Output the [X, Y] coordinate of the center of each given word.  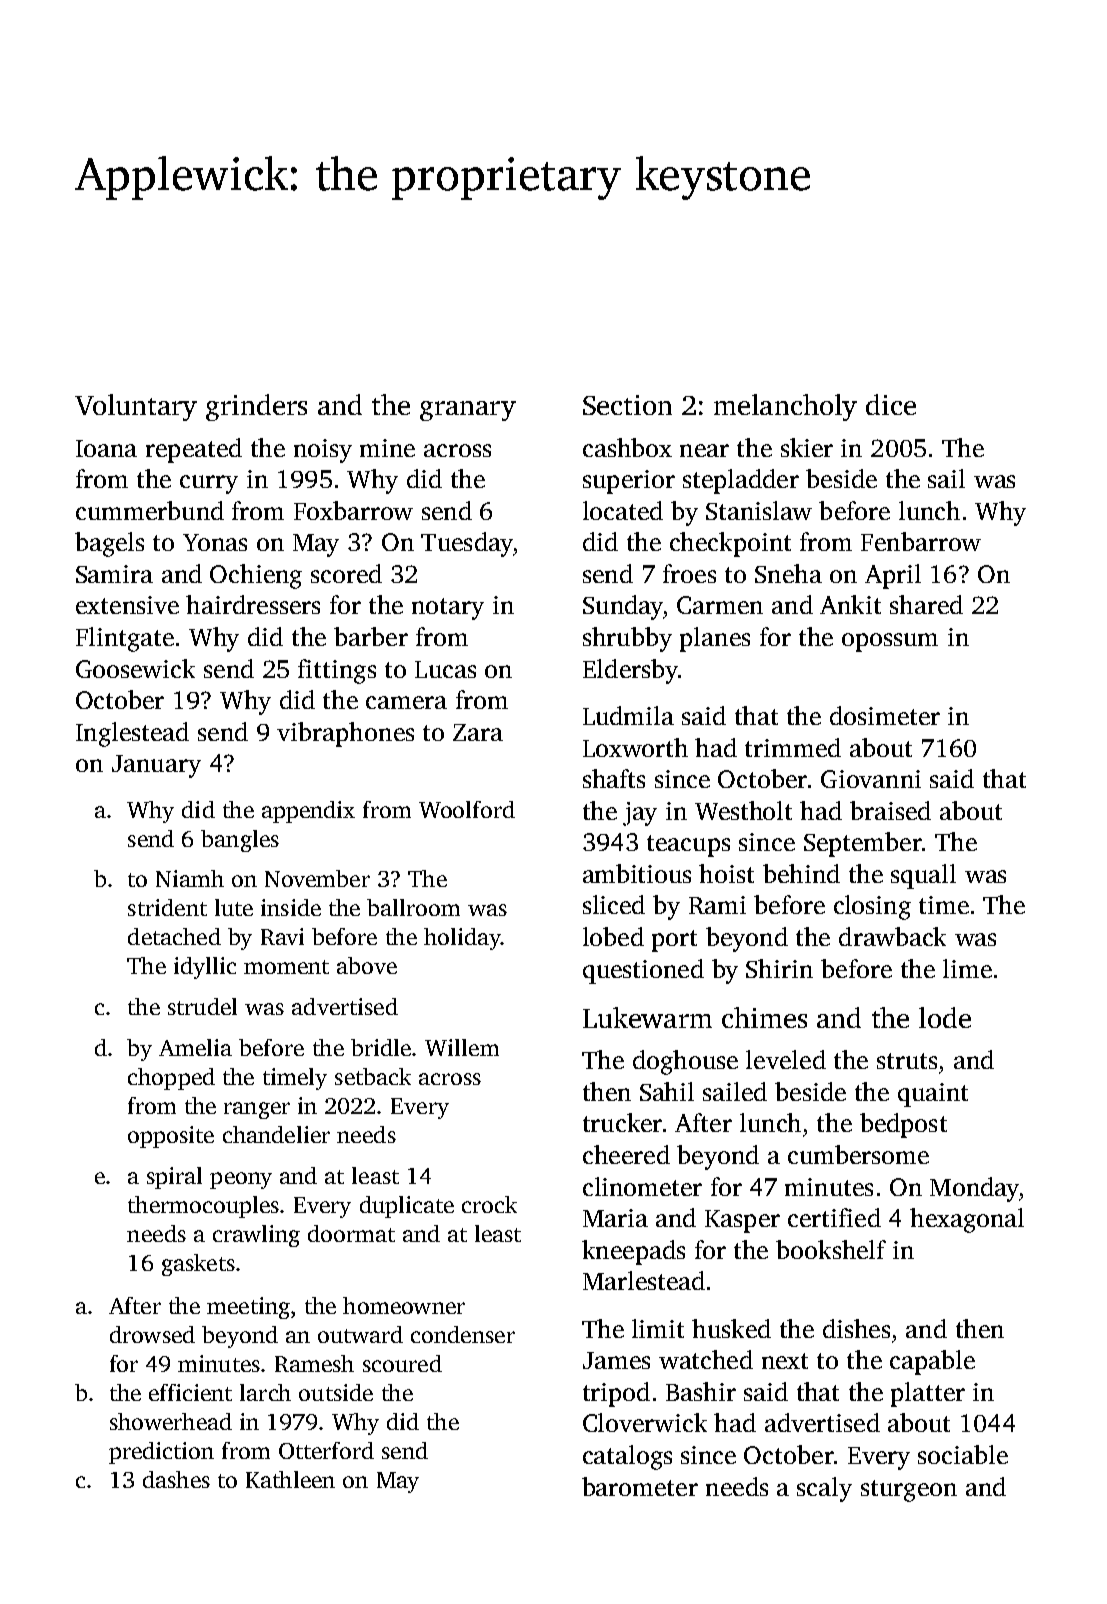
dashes [176, 1479]
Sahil [667, 1091]
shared [926, 604]
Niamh [190, 878]
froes [689, 573]
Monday [974, 1189]
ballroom [413, 907]
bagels [109, 544]
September [863, 844]
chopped [171, 1079]
